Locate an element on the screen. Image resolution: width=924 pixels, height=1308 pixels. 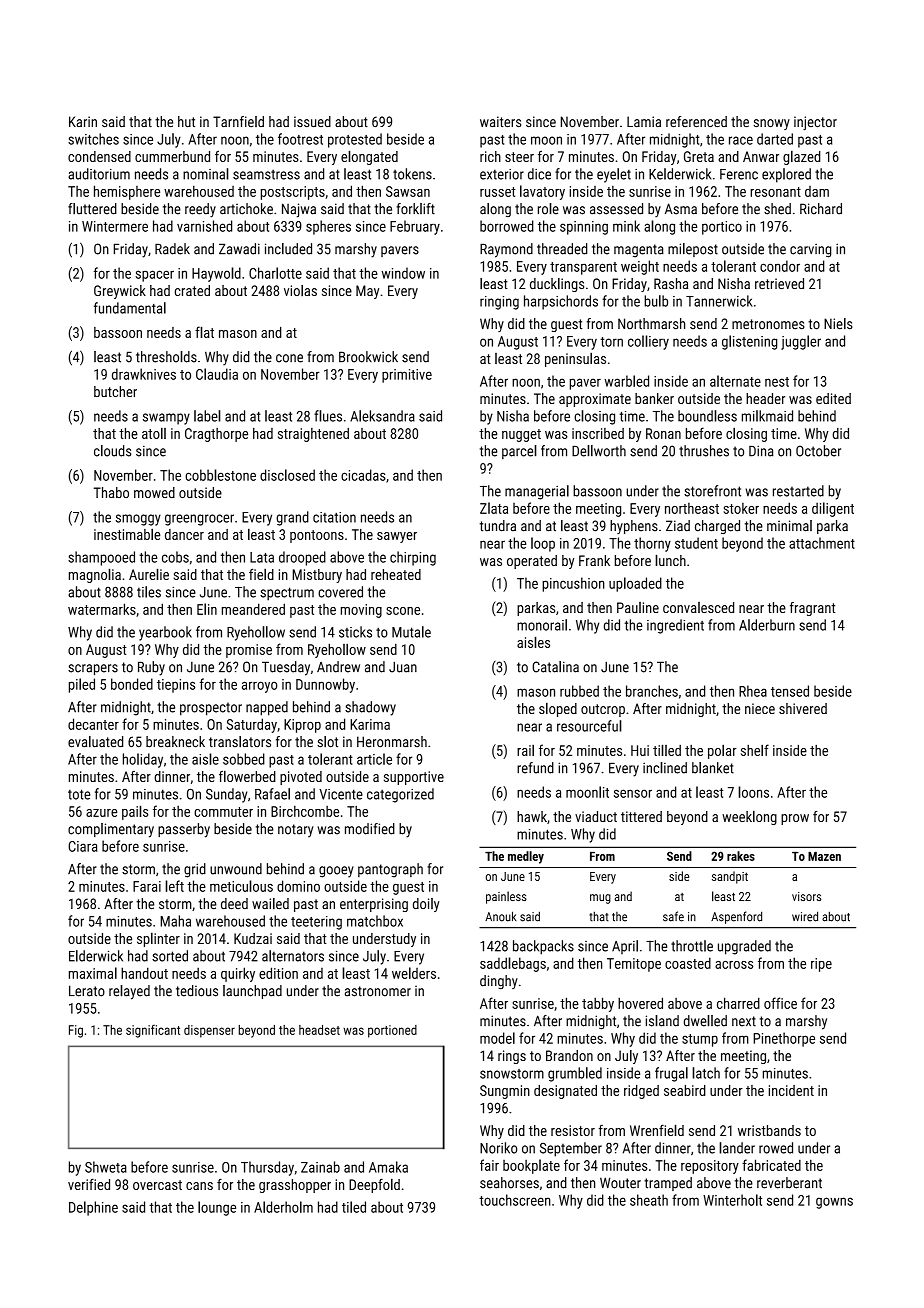
snowy is located at coordinates (772, 124).
